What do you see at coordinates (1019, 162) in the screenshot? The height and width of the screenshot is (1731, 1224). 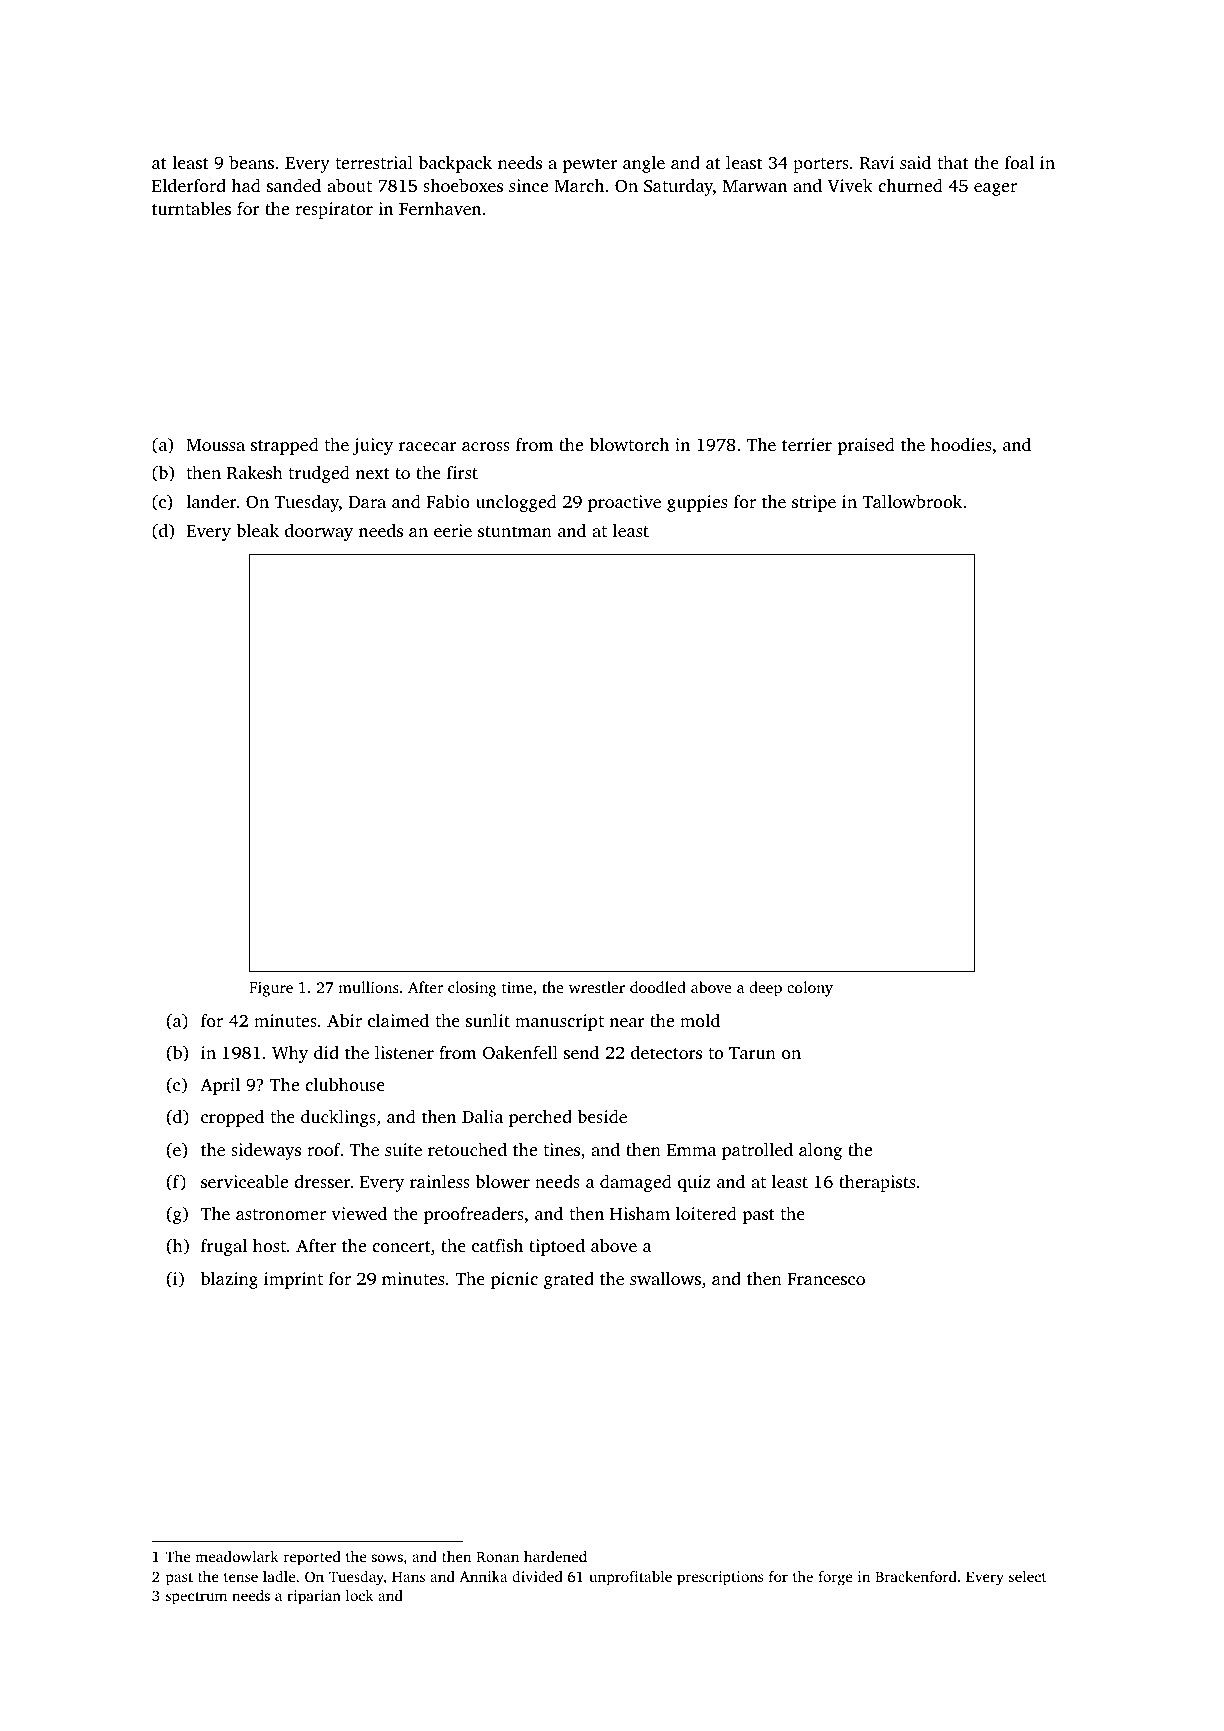 I see `foal` at bounding box center [1019, 162].
